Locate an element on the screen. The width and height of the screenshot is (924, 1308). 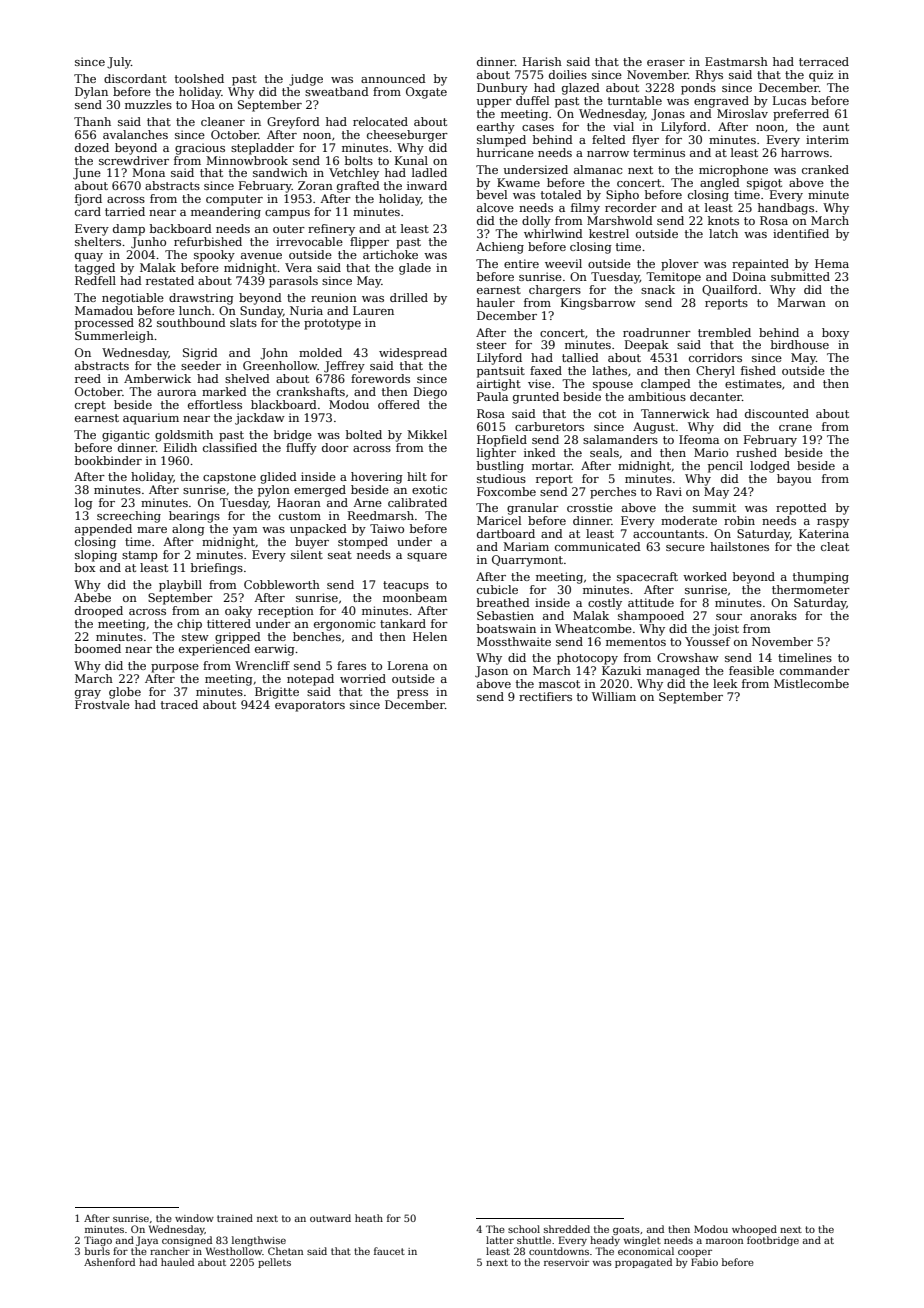
Eastmarsh is located at coordinates (736, 61).
